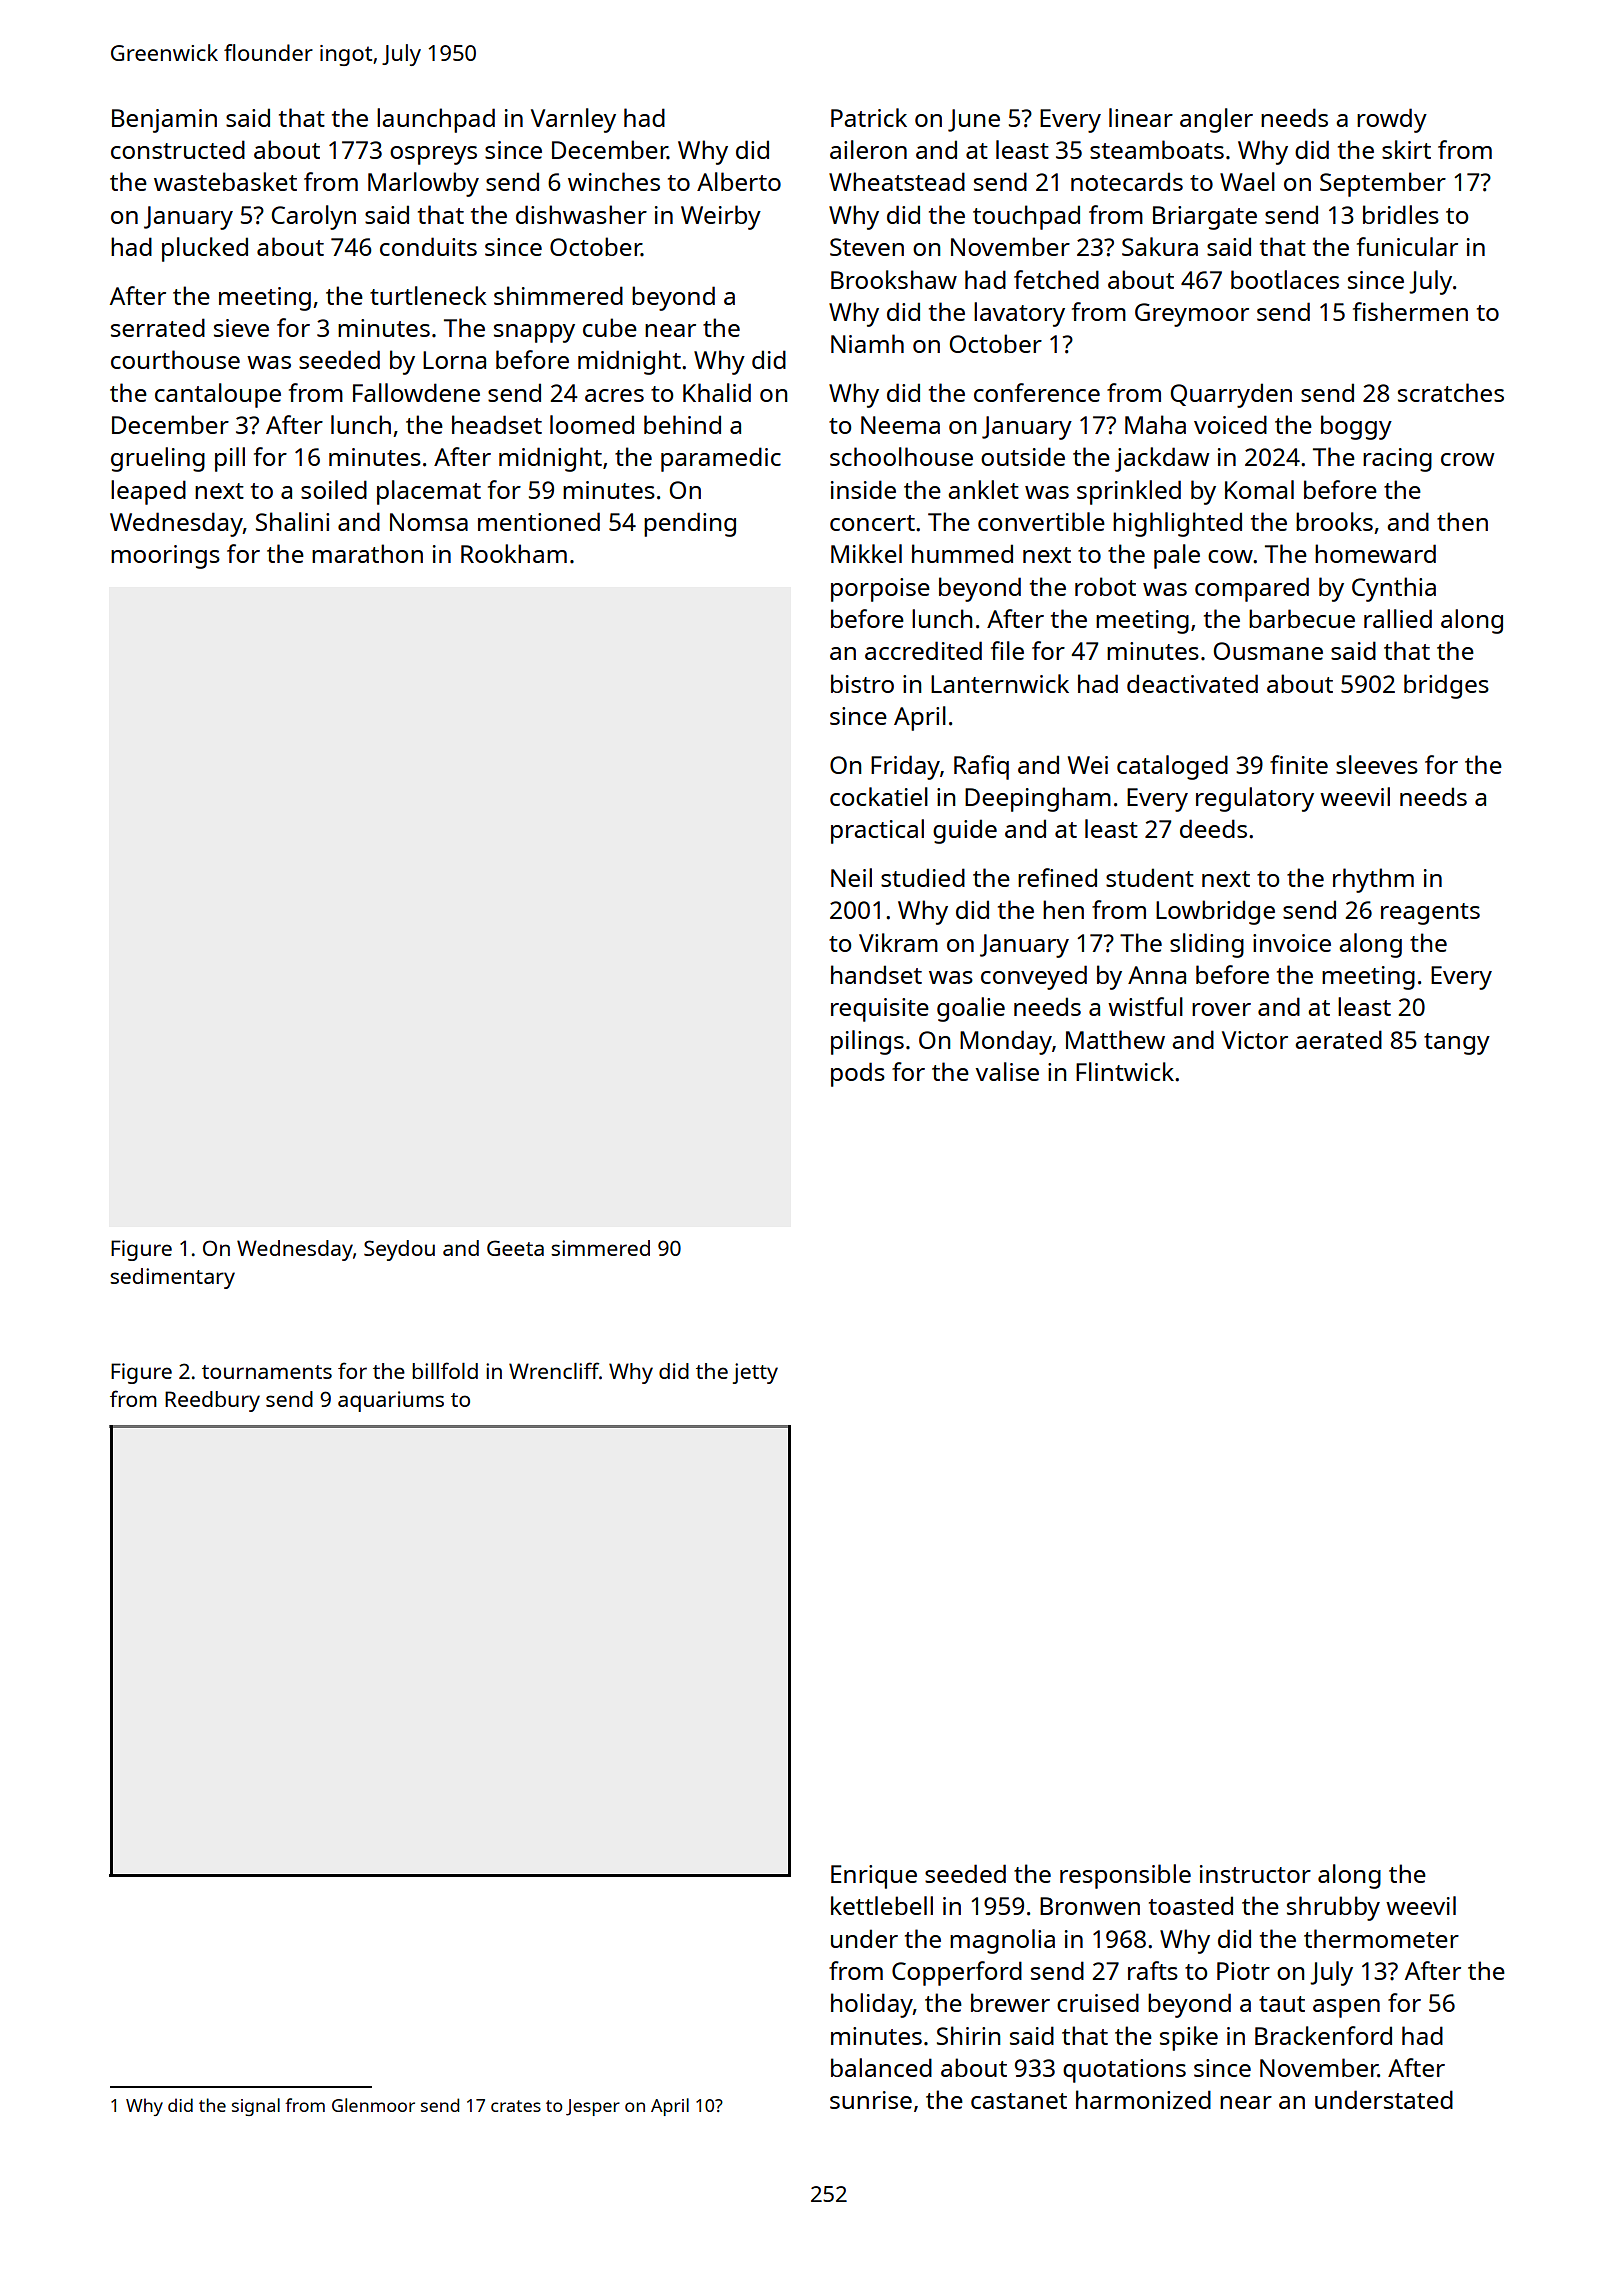  What do you see at coordinates (869, 117) in the page?
I see `Patrick` at bounding box center [869, 117].
